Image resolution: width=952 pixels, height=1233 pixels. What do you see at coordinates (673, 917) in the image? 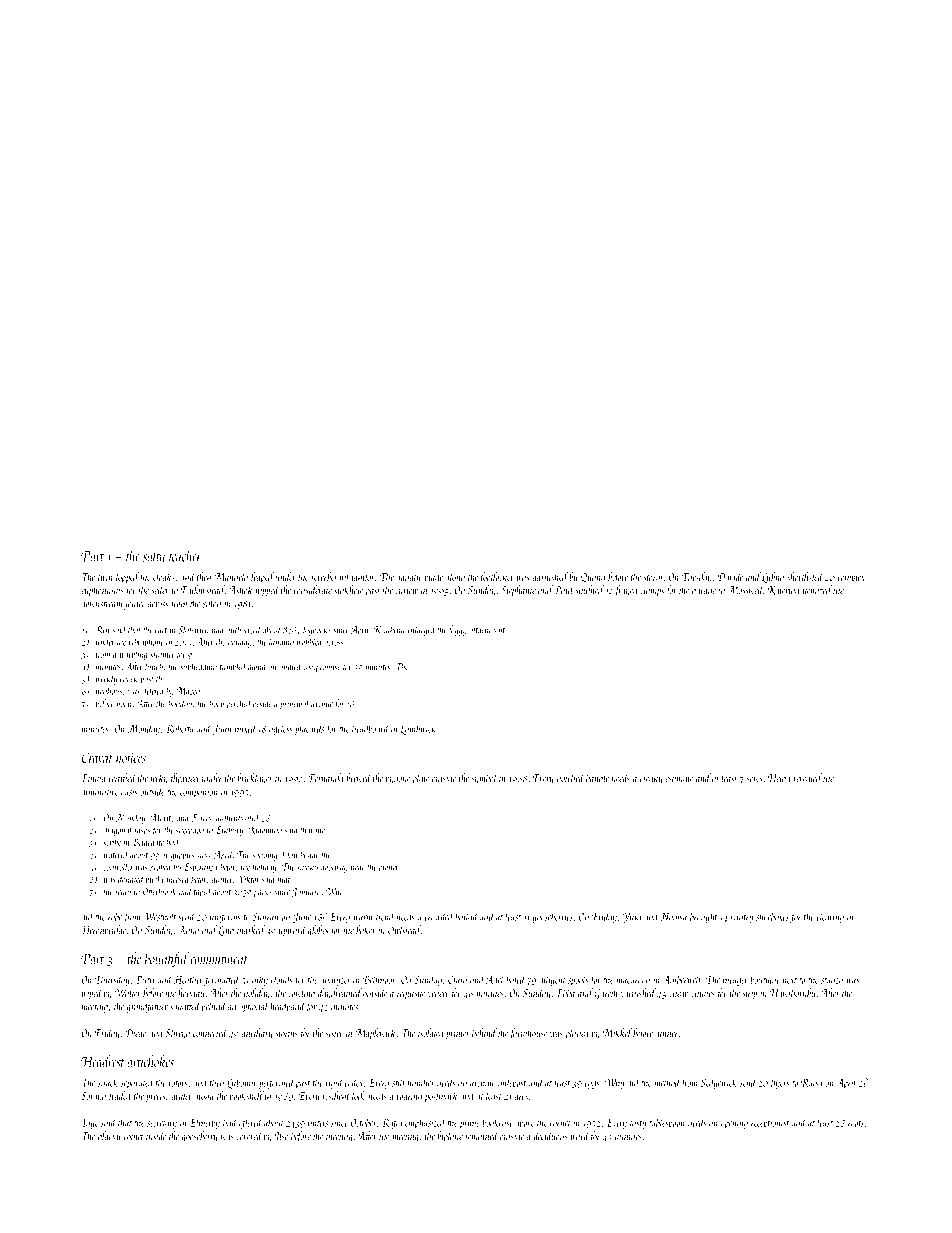
I see `Nomsa` at bounding box center [673, 917].
